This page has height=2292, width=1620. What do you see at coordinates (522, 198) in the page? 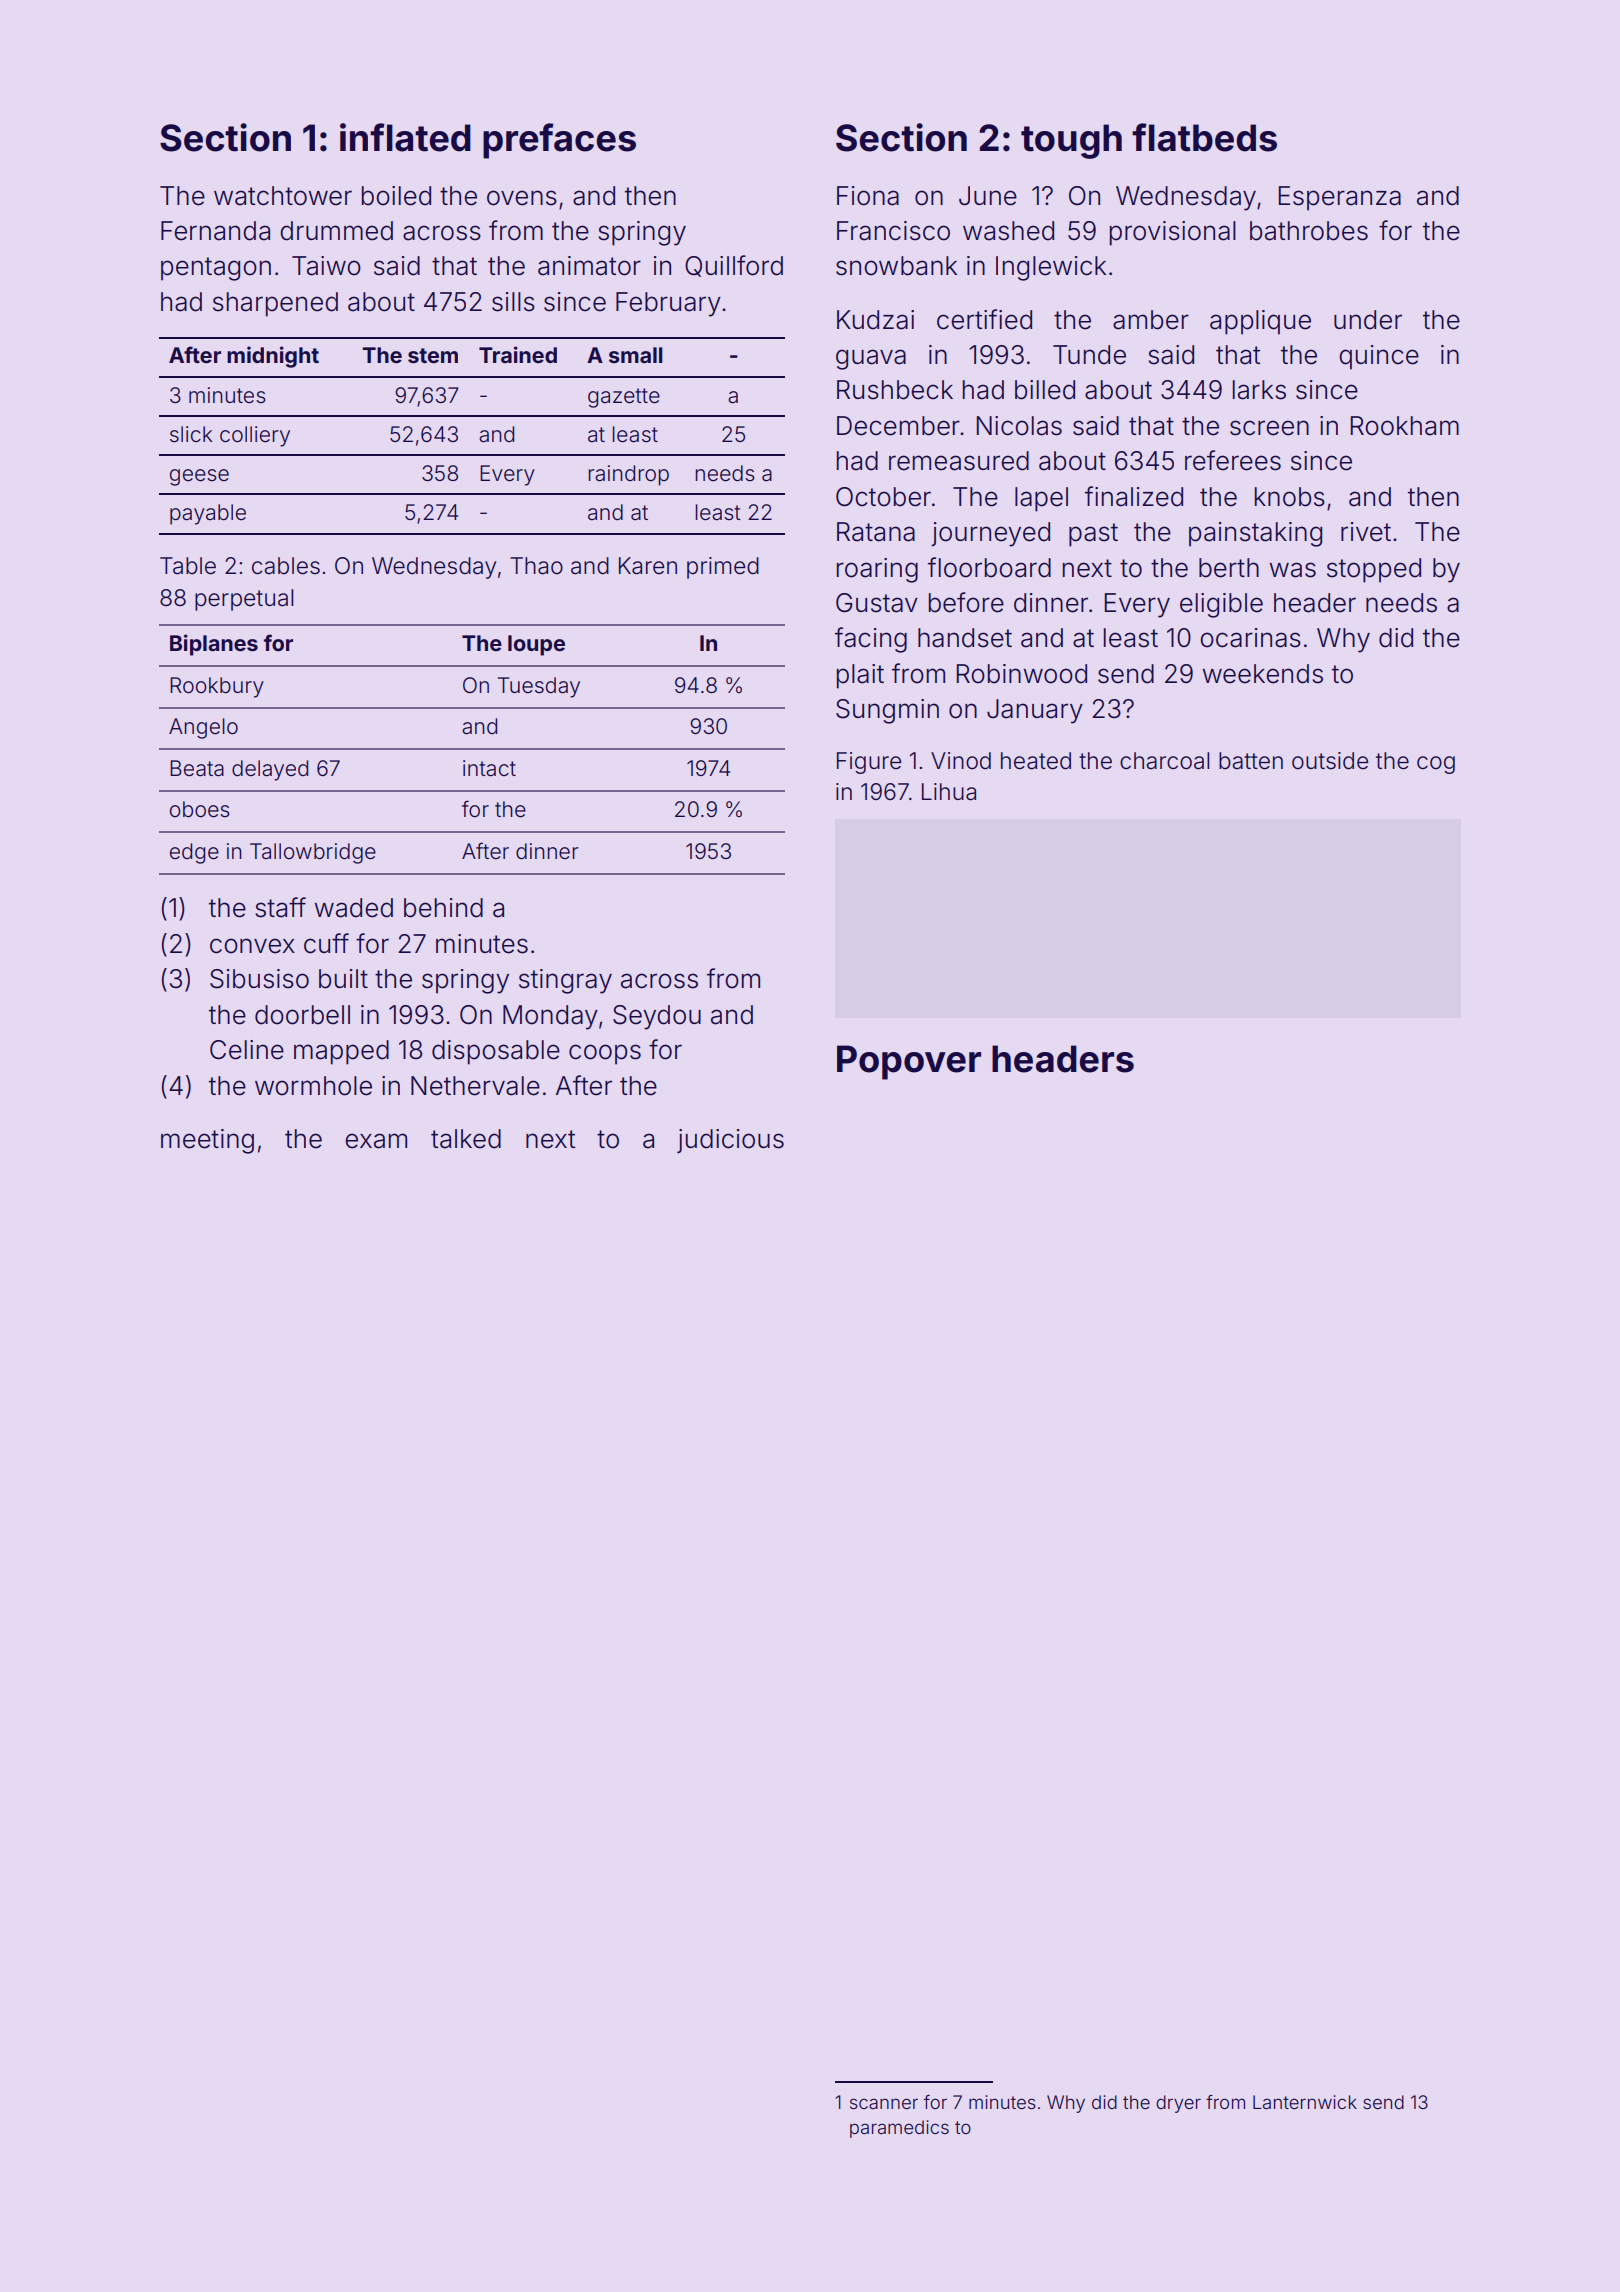
I see `ovens` at bounding box center [522, 198].
